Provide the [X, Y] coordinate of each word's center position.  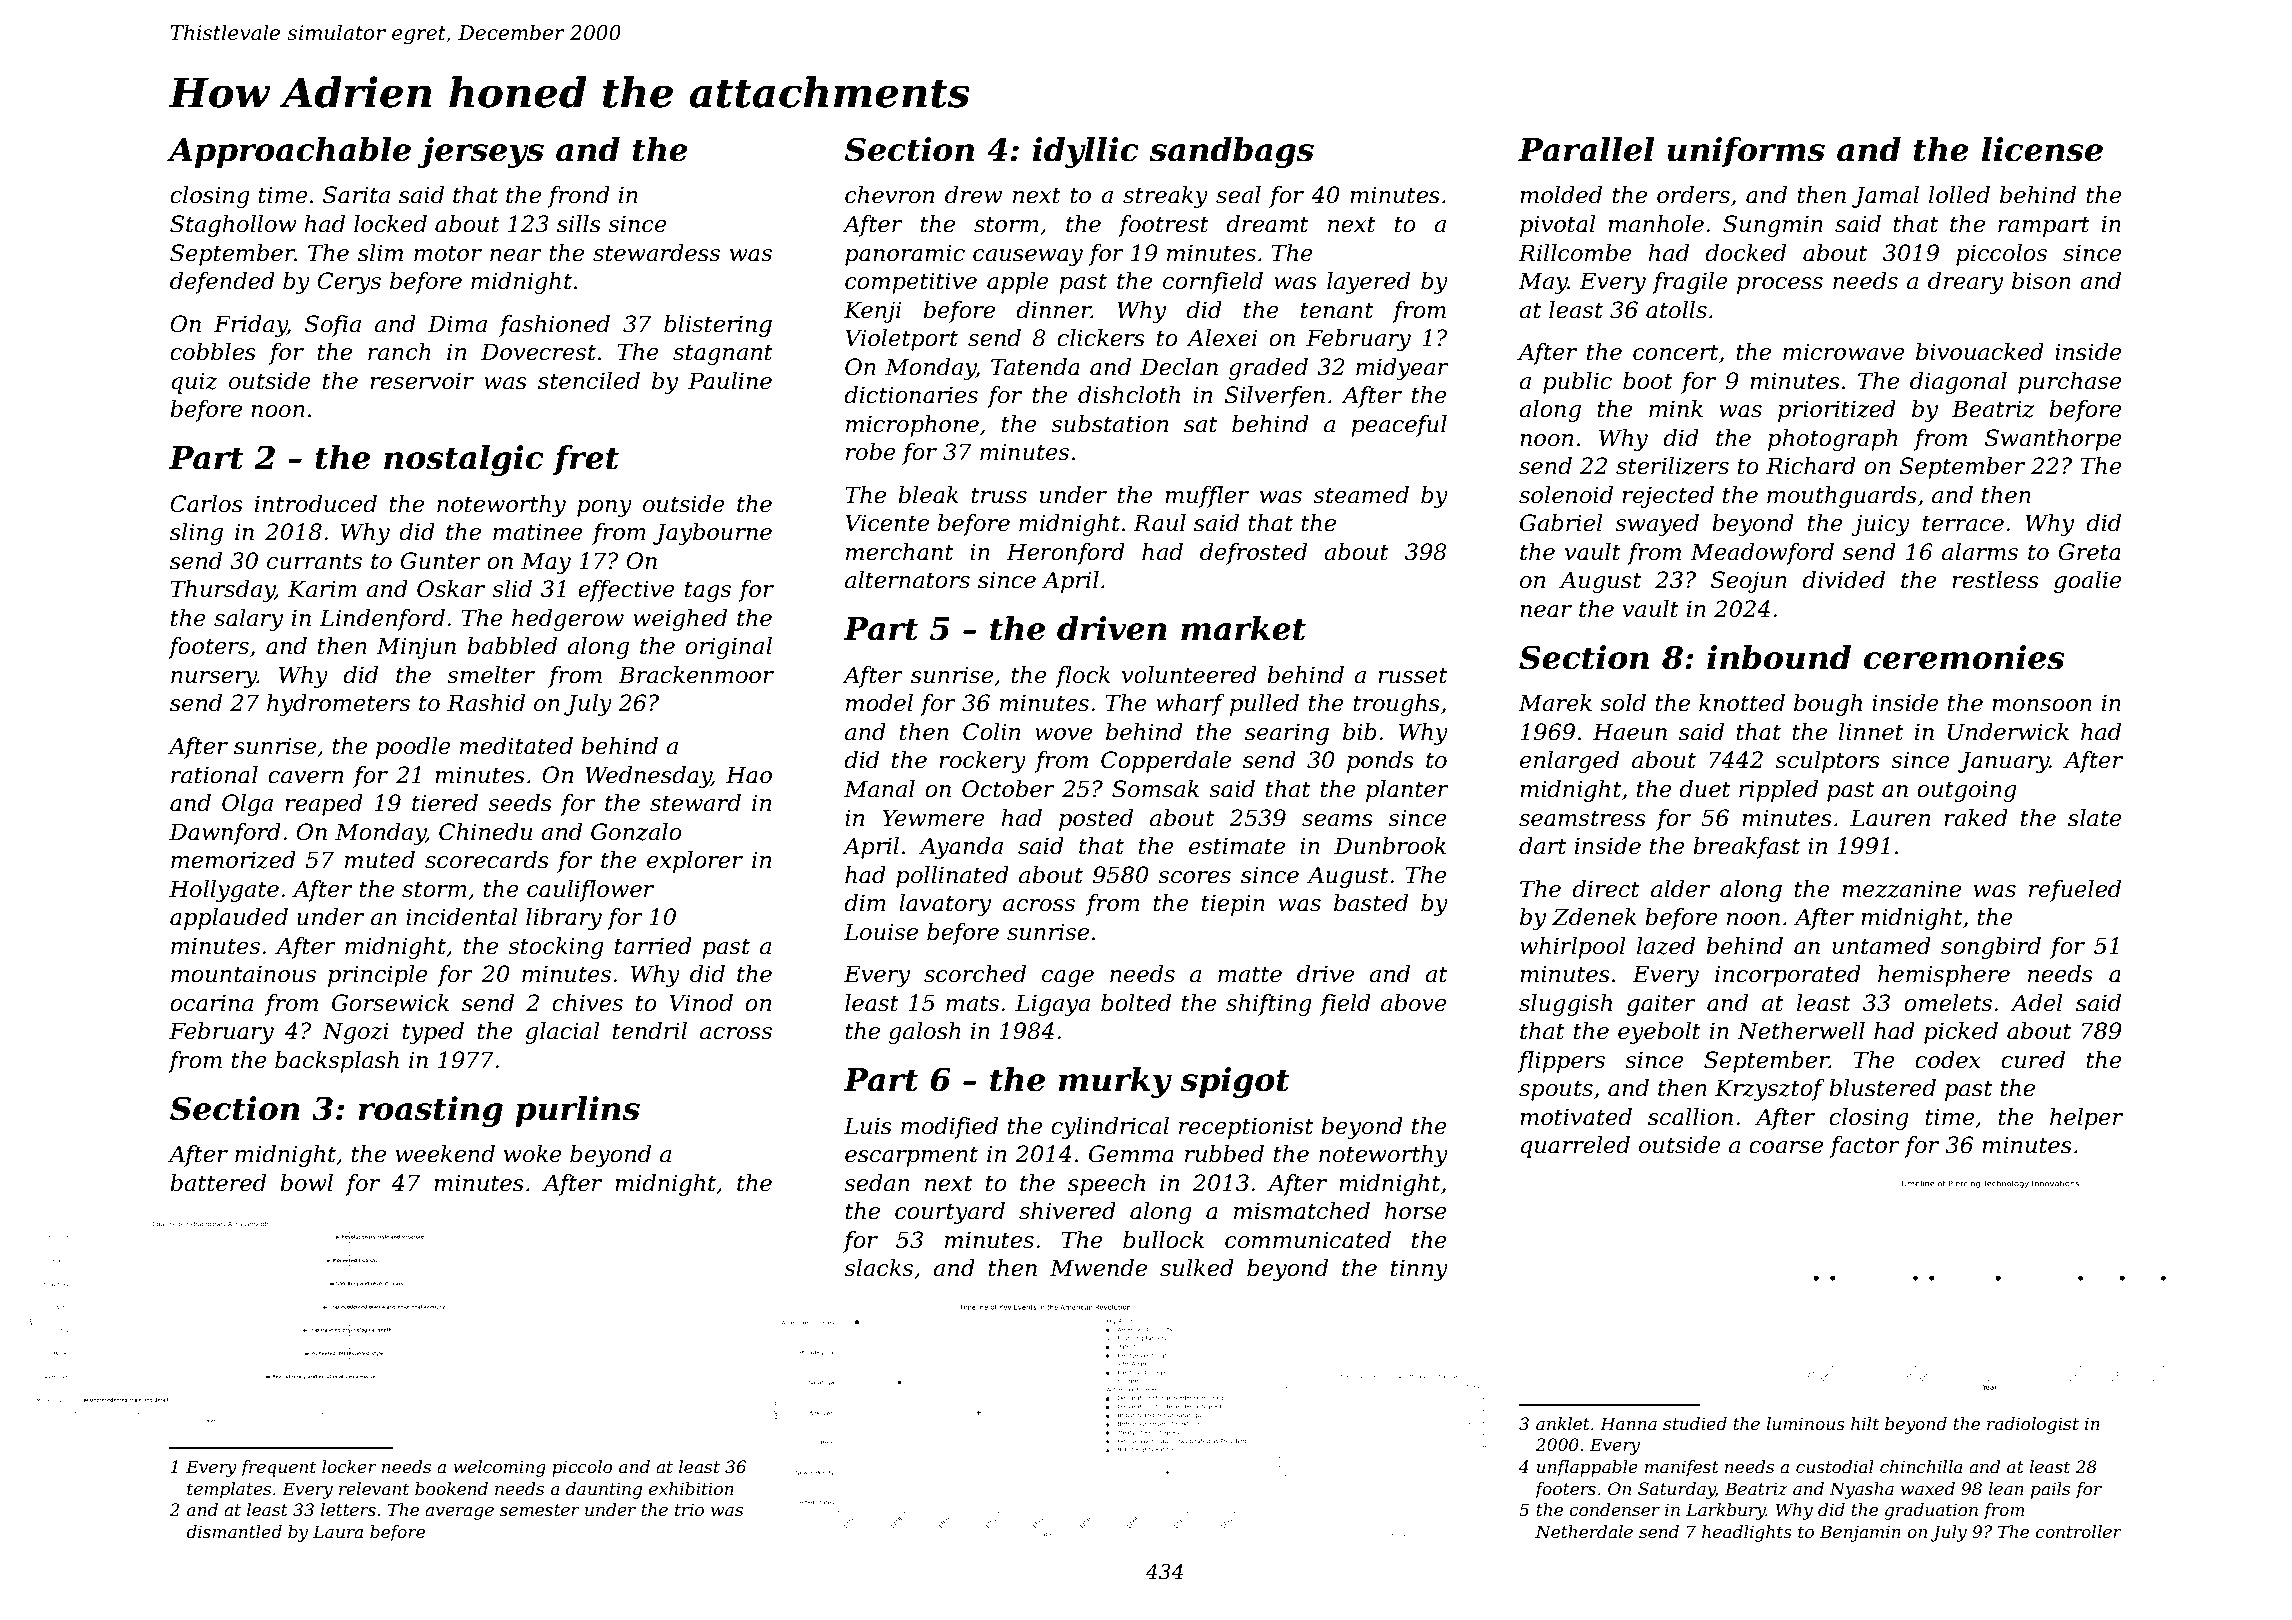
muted [380, 860]
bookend [451, 1488]
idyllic [1085, 152]
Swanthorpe [2053, 440]
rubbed [1224, 1154]
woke [533, 1154]
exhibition [691, 1488]
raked [1976, 818]
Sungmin [1773, 226]
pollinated [952, 877]
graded [1268, 369]
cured [2033, 1060]
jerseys [480, 152]
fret [586, 460]
